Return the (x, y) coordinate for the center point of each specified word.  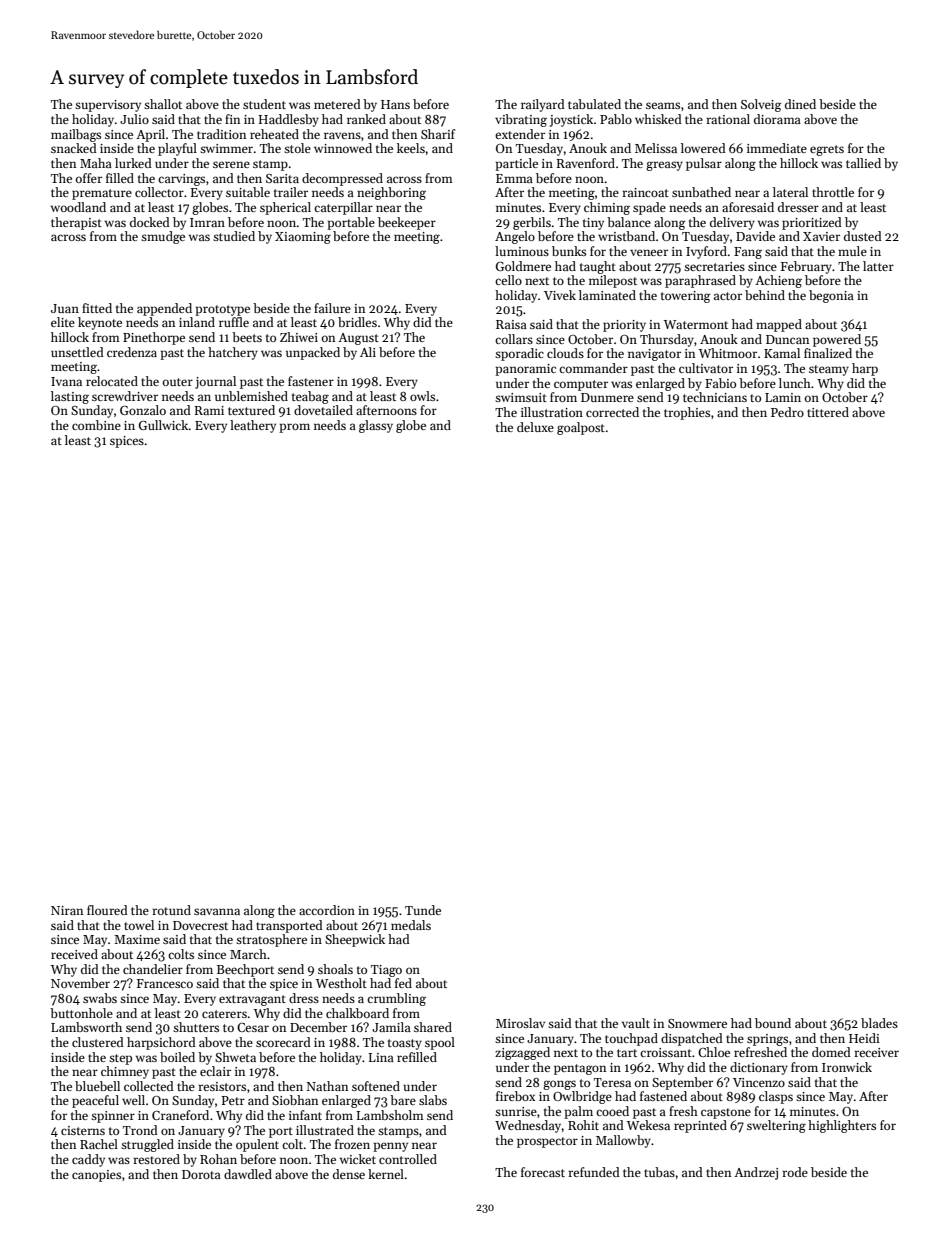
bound (773, 1023)
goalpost (581, 428)
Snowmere (697, 1023)
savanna (217, 911)
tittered (828, 412)
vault (636, 1023)
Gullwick (164, 425)
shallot (163, 104)
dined (800, 104)
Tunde (423, 910)
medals (411, 925)
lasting (70, 397)
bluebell (97, 1086)
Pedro (787, 412)
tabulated (594, 104)
